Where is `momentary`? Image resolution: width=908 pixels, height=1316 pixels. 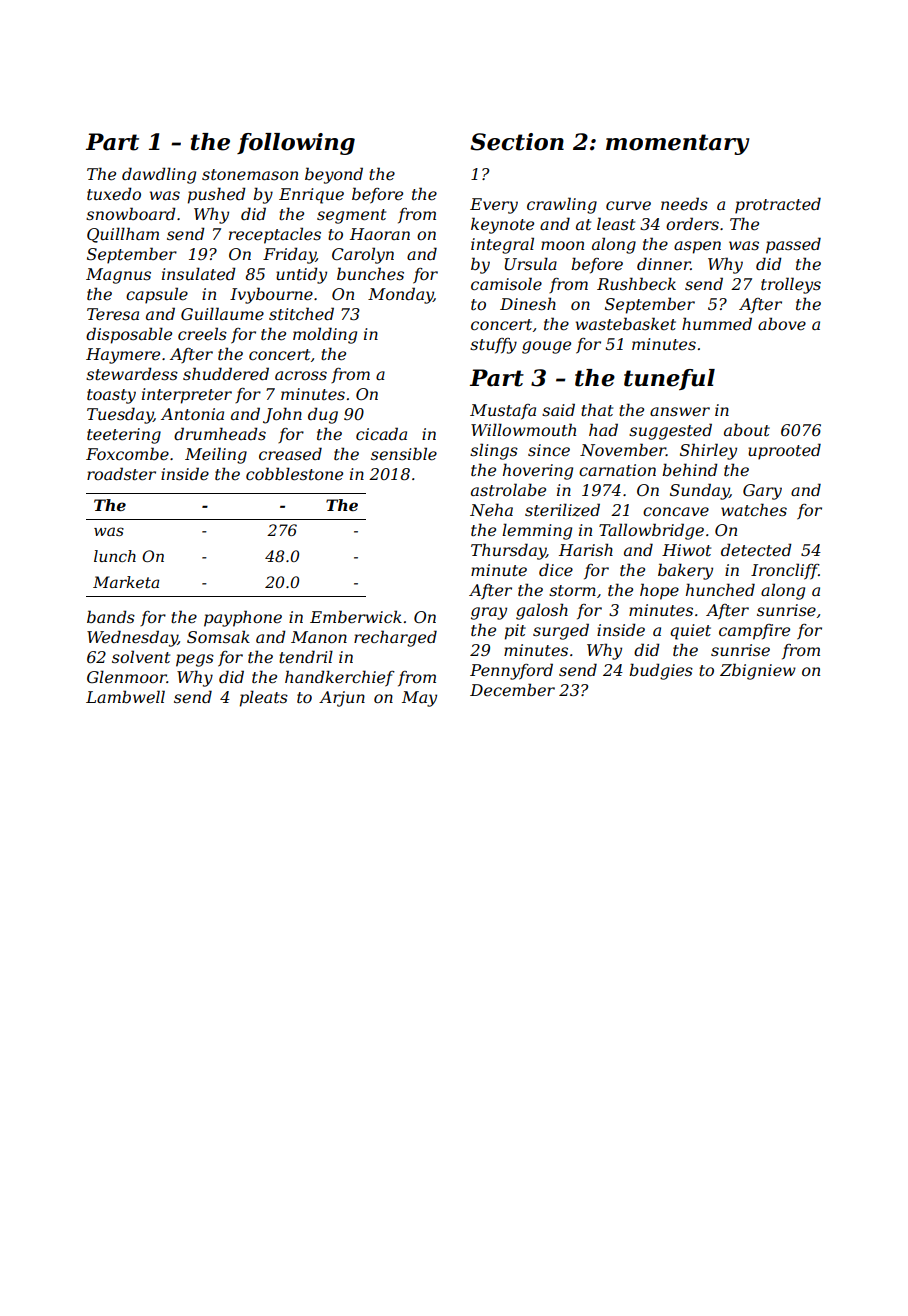
momentary is located at coordinates (678, 144).
